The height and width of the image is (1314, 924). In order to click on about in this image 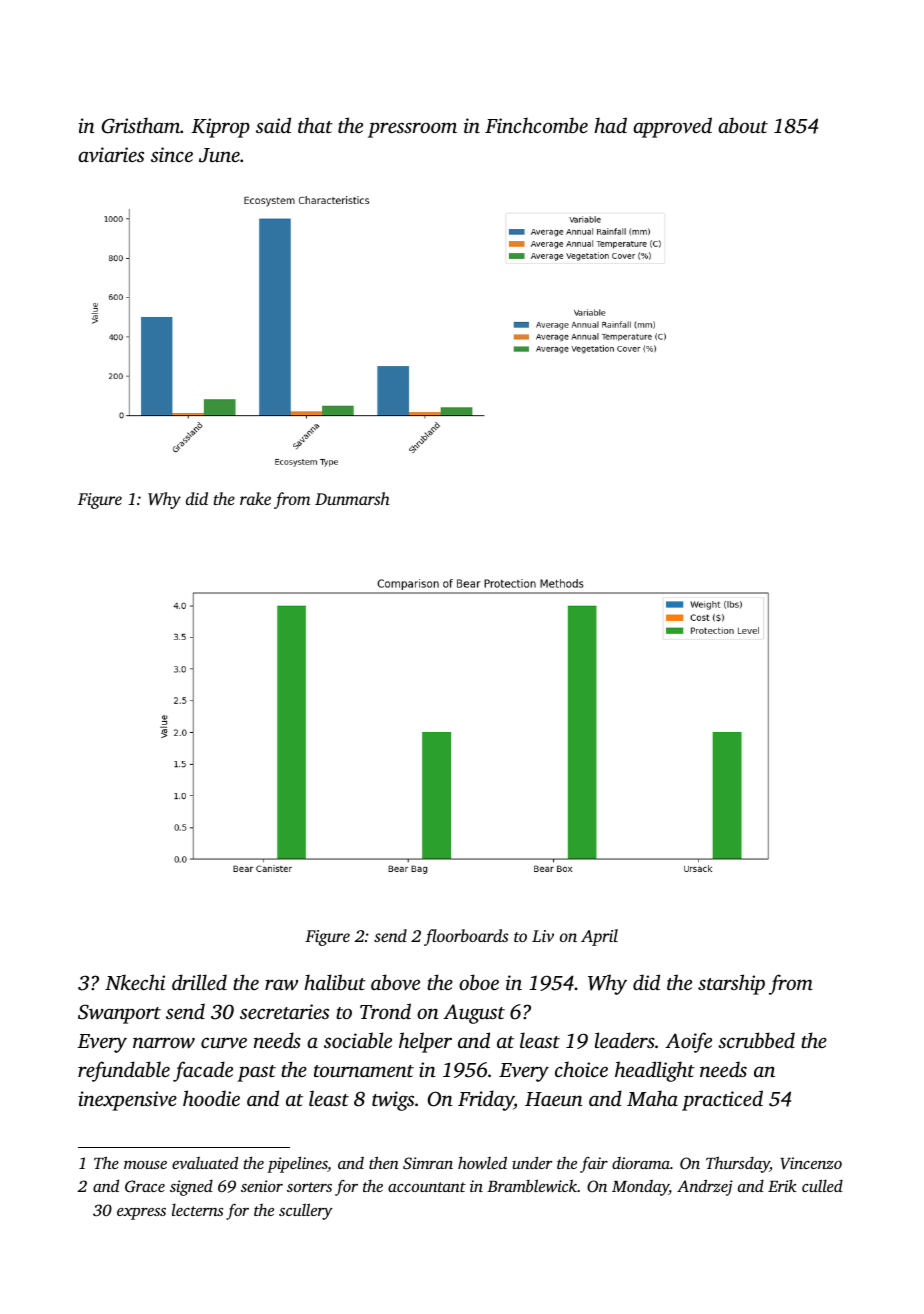, I will do `click(743, 125)`.
